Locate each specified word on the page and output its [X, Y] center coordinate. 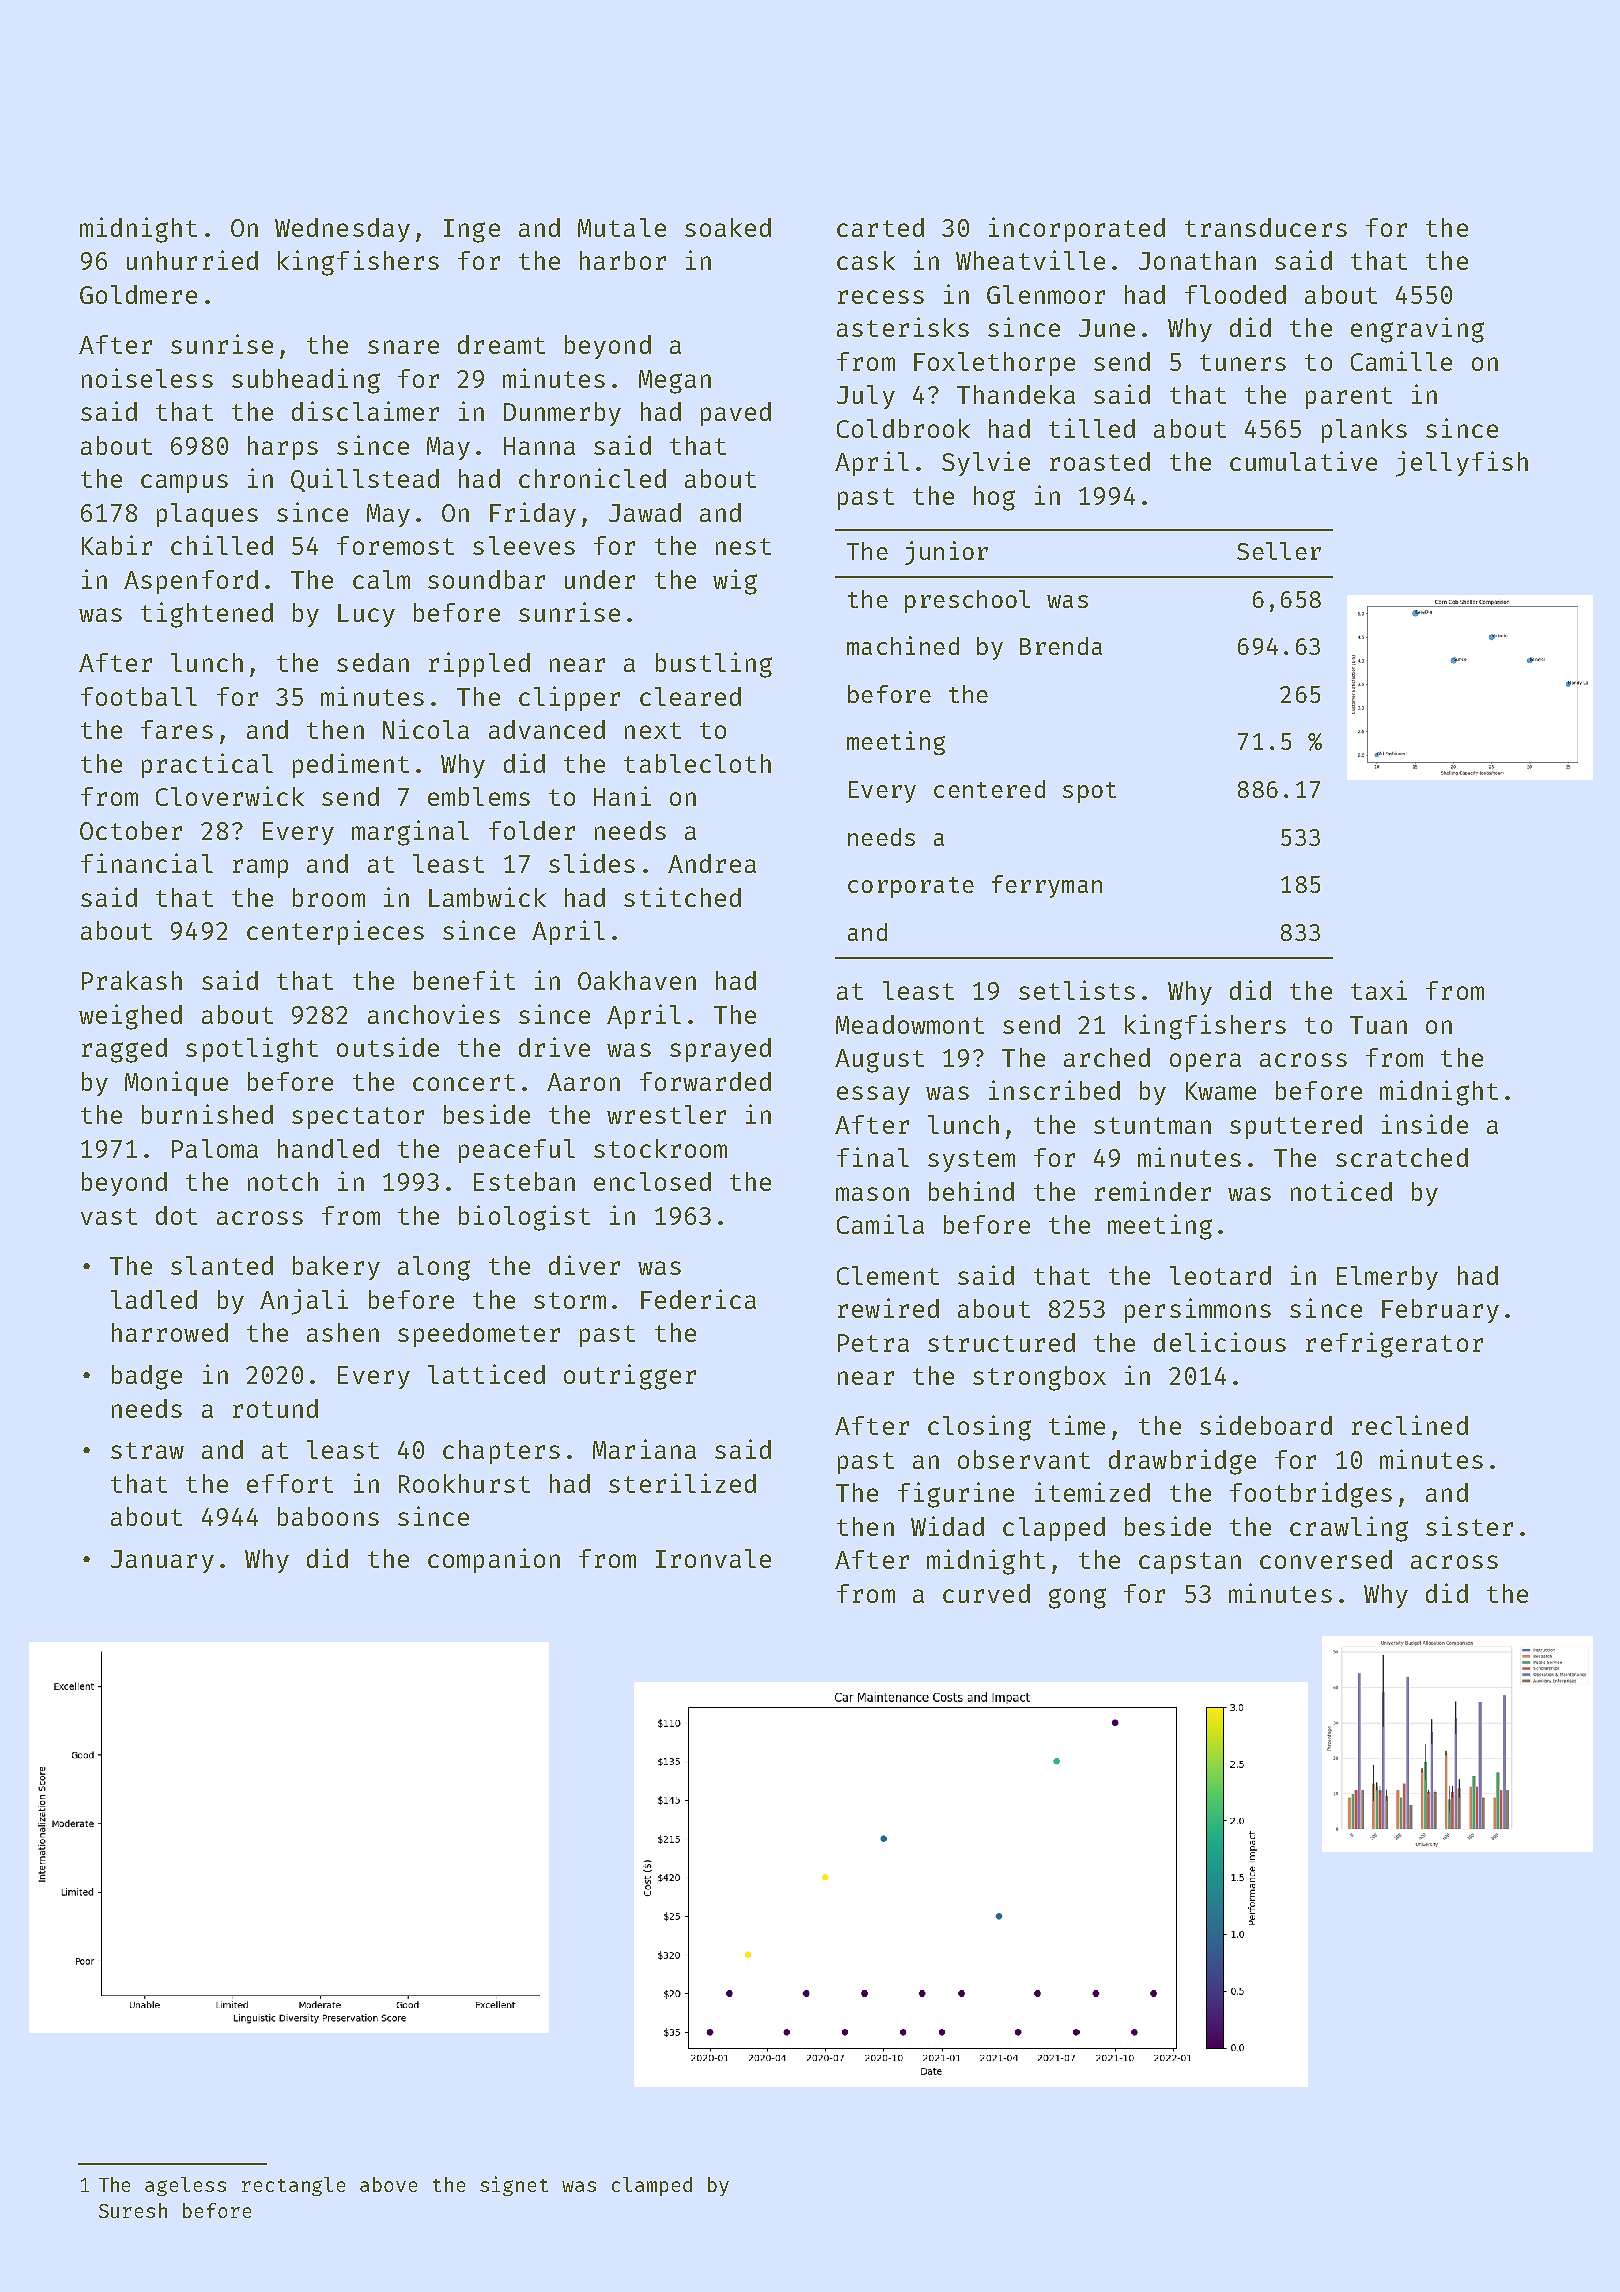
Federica [698, 1299]
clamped [652, 2186]
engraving [1417, 330]
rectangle [293, 2186]
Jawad [645, 512]
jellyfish [1462, 464]
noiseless [147, 378]
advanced [547, 729]
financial [147, 863]
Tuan [1378, 1025]
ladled [154, 1299]
